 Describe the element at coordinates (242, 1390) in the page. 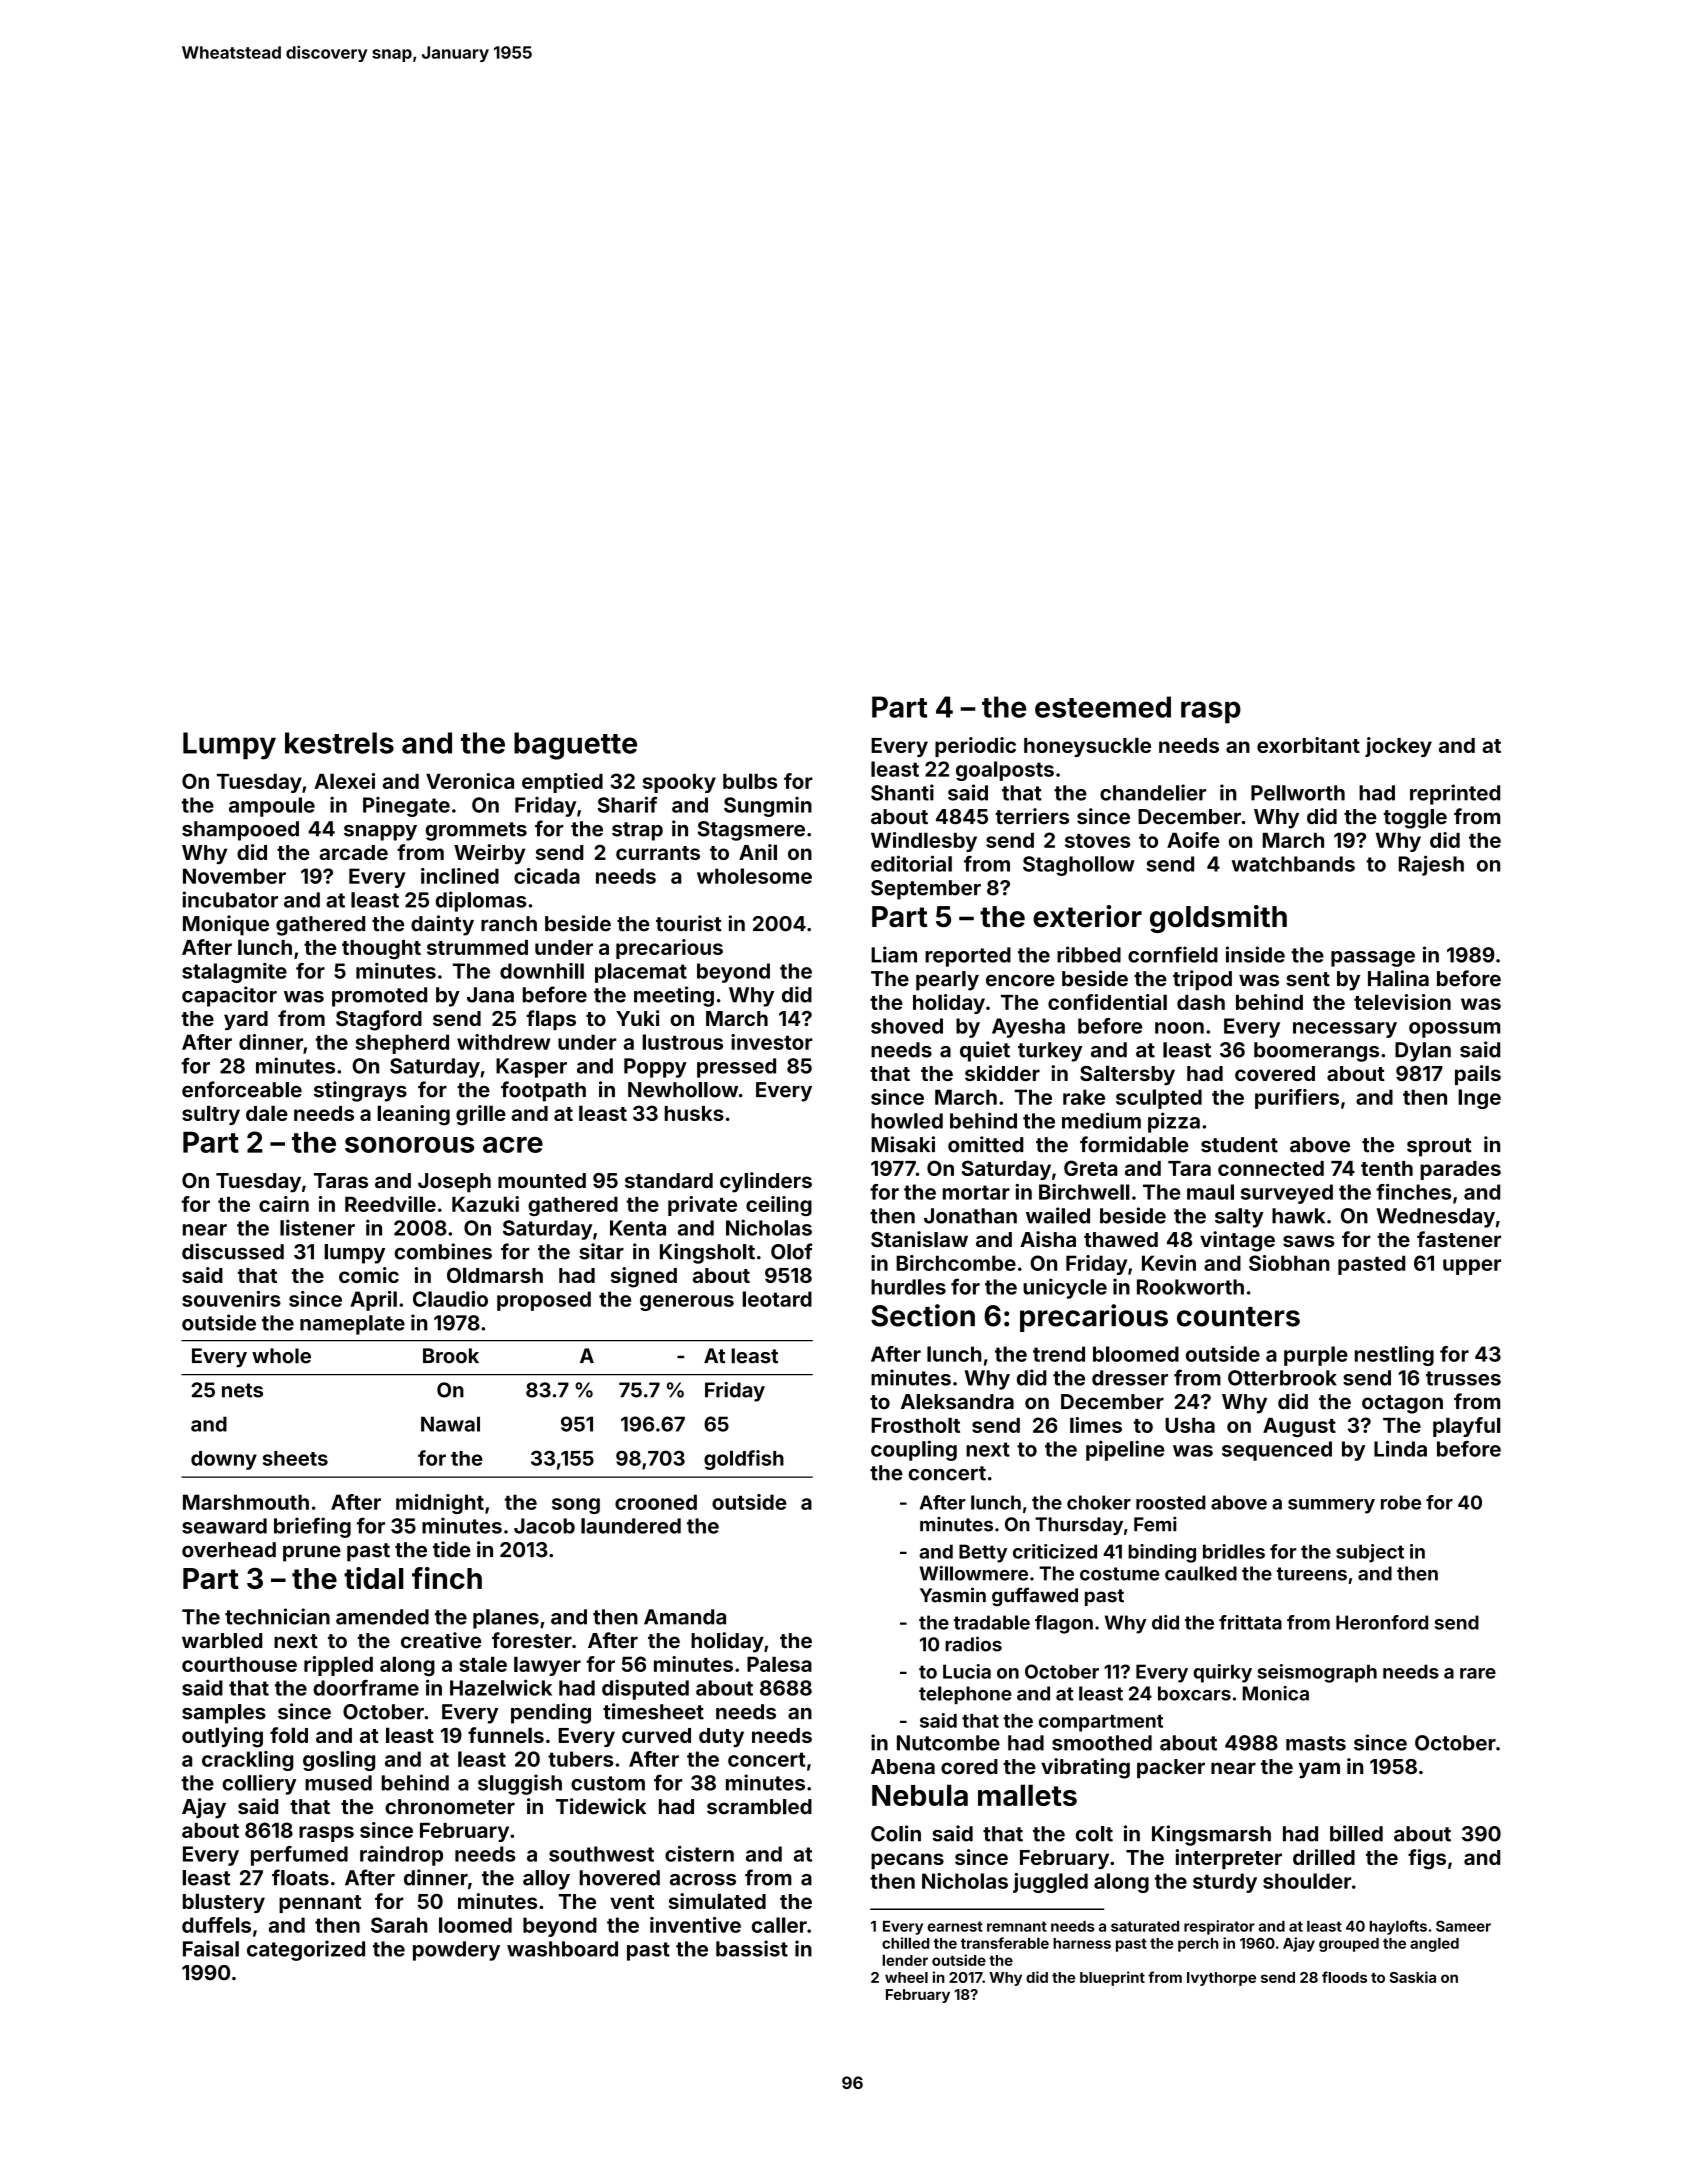

I see `nets` at that location.
